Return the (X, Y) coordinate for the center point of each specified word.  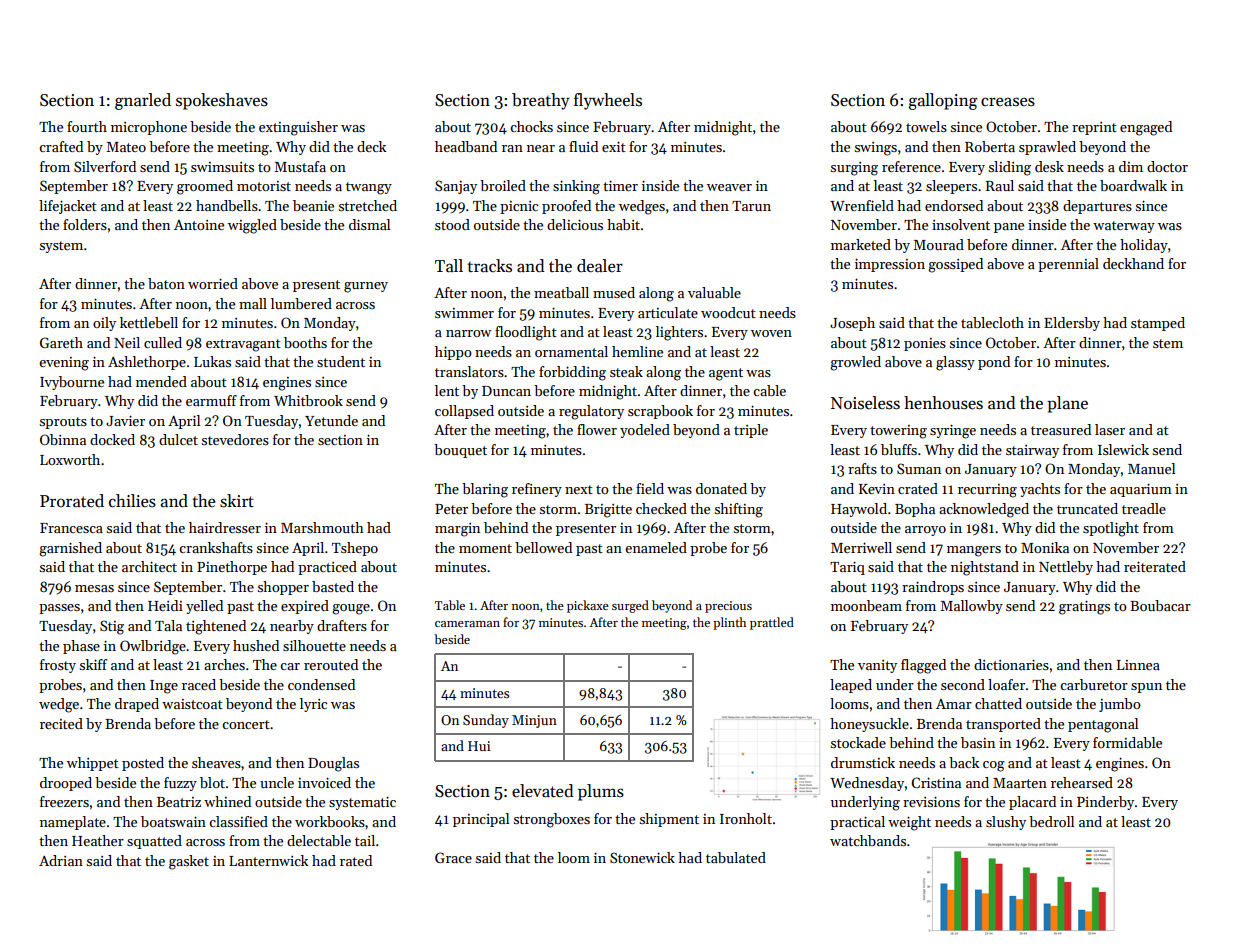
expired (305, 607)
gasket (189, 862)
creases (1008, 102)
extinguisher (298, 128)
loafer (1006, 684)
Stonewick (642, 857)
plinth (729, 623)
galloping (943, 101)
